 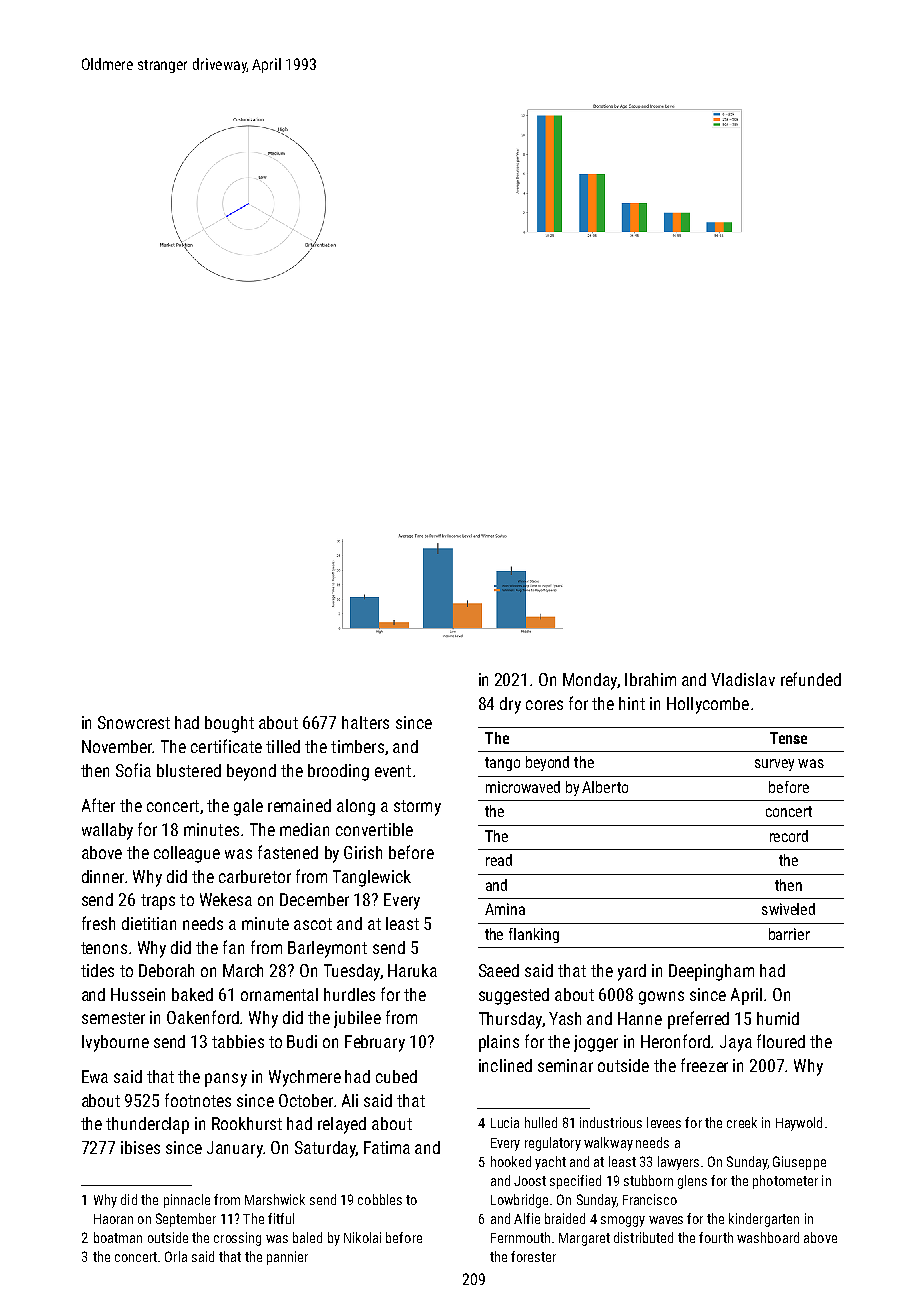 What do you see at coordinates (811, 679) in the screenshot?
I see `refunded` at bounding box center [811, 679].
